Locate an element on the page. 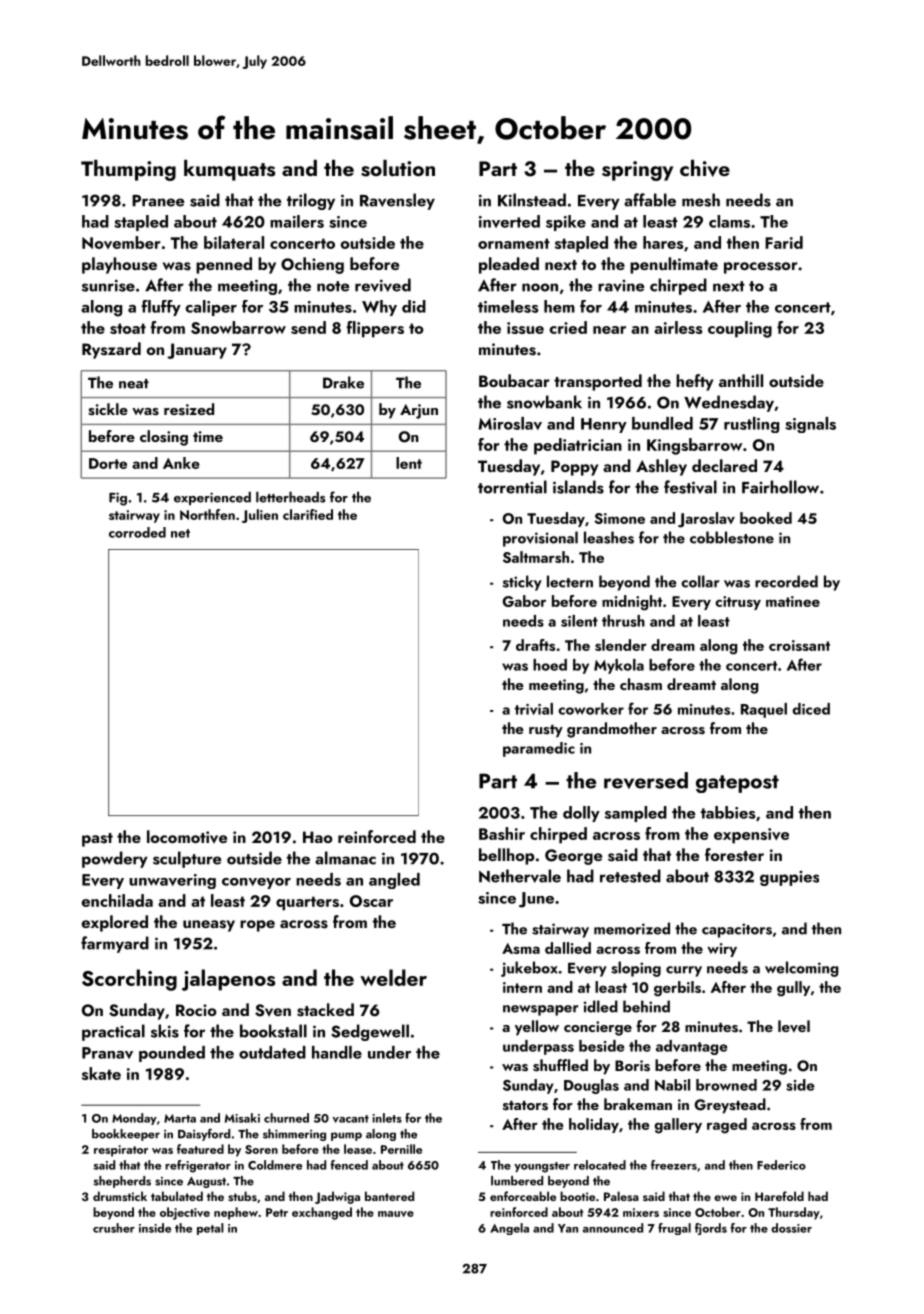 This image has height=1314, width=924. Kilnstead is located at coordinates (532, 200).
